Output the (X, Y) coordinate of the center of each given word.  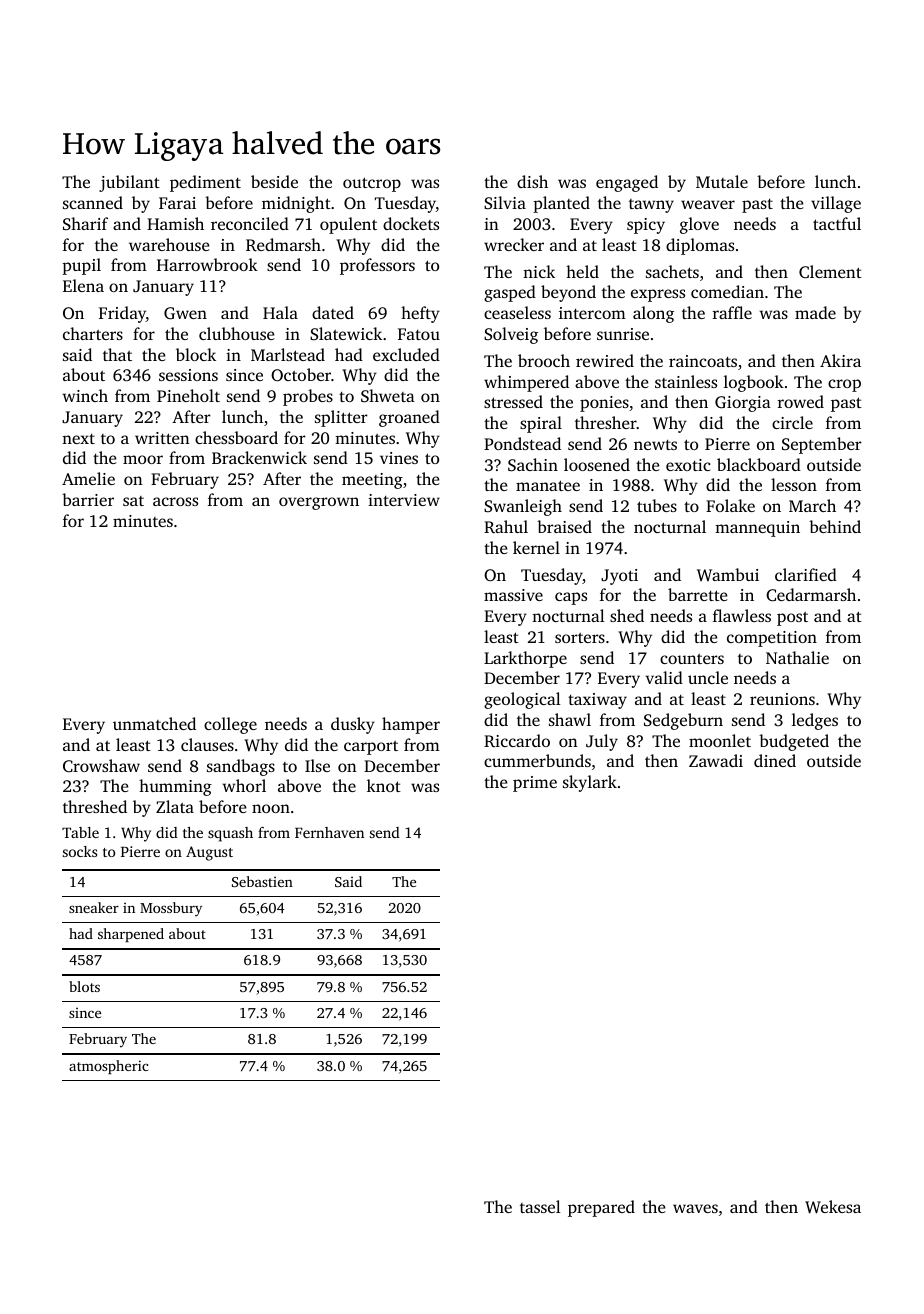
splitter (341, 418)
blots (84, 986)
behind (835, 526)
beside (274, 181)
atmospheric (108, 1067)
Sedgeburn (683, 721)
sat (133, 501)
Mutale (722, 181)
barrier (88, 499)
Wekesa (833, 1207)
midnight (296, 204)
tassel (540, 1206)
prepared (601, 1208)
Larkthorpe (525, 659)
